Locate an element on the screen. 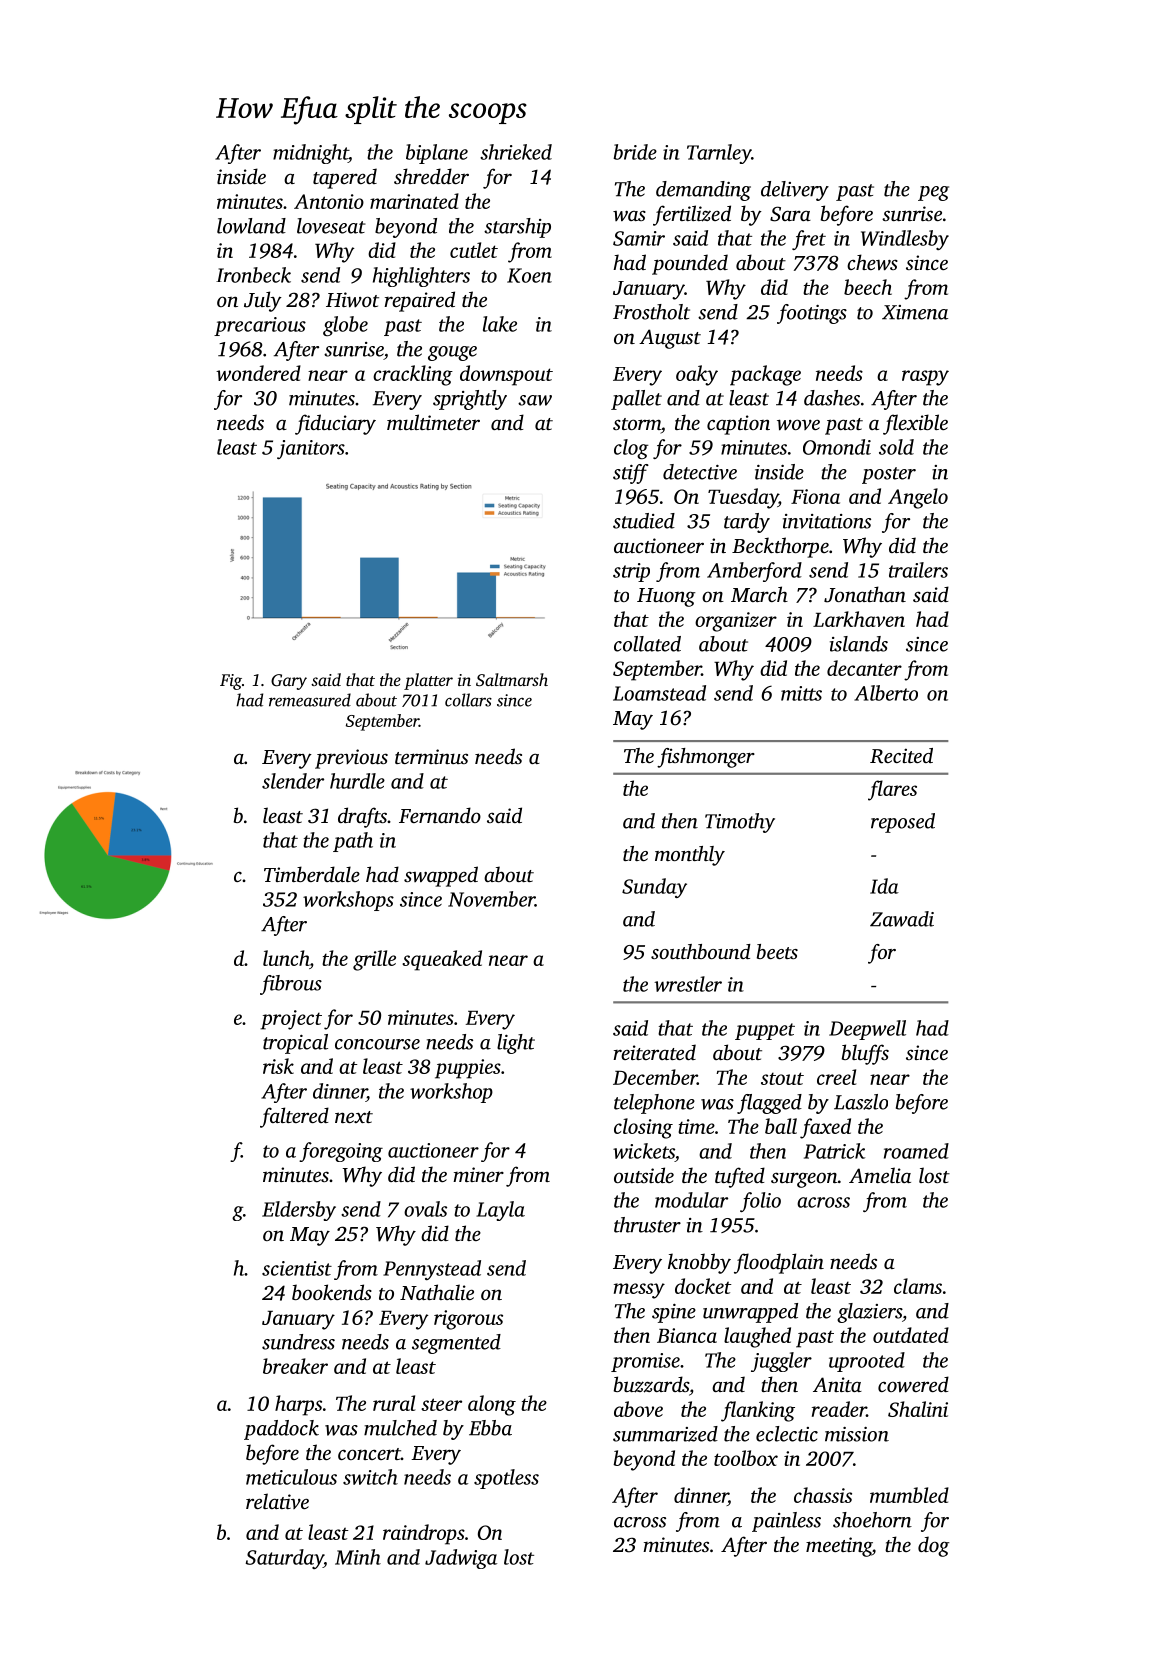  Tarnley is located at coordinates (719, 154).
